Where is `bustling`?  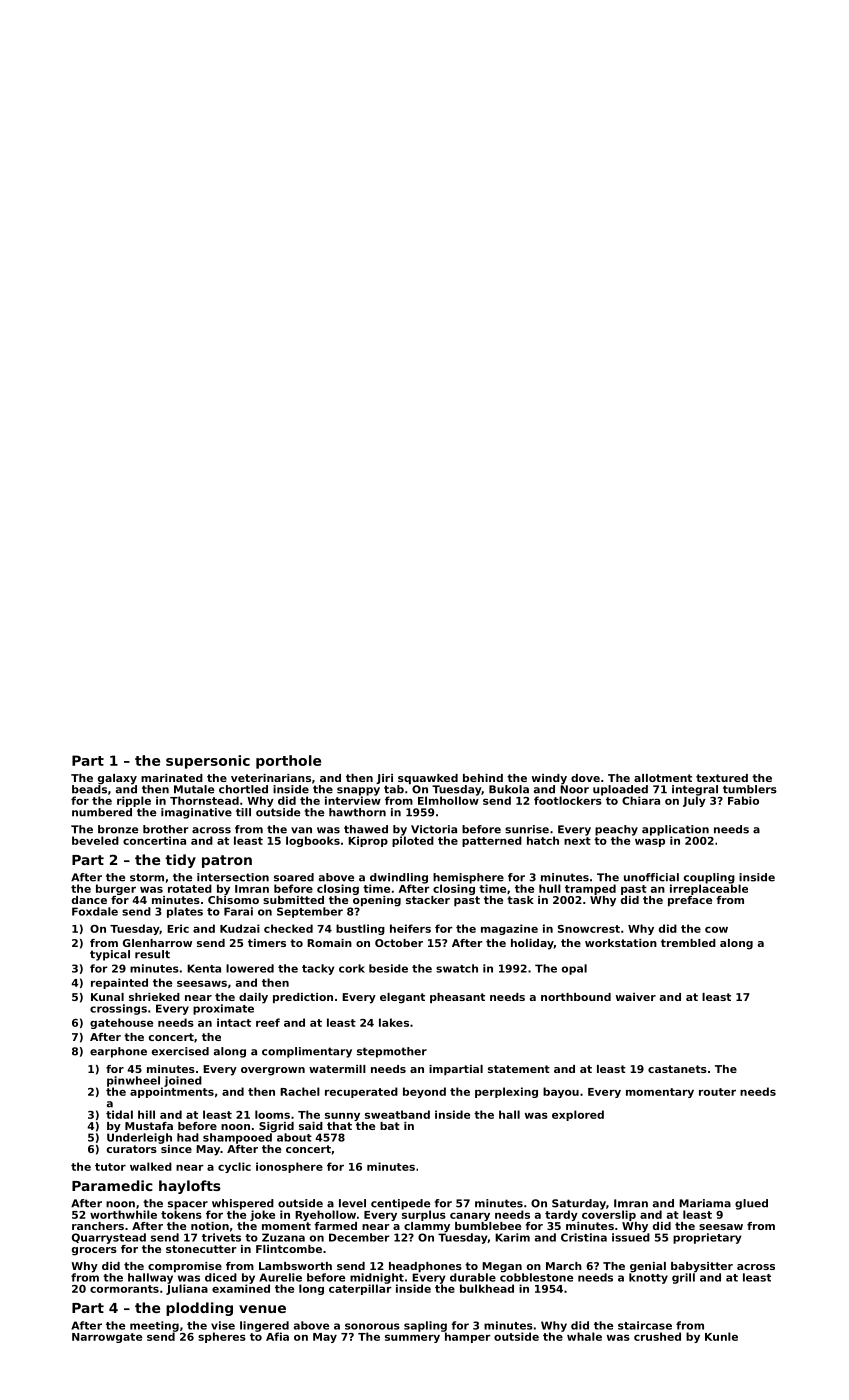
bustling is located at coordinates (360, 929).
